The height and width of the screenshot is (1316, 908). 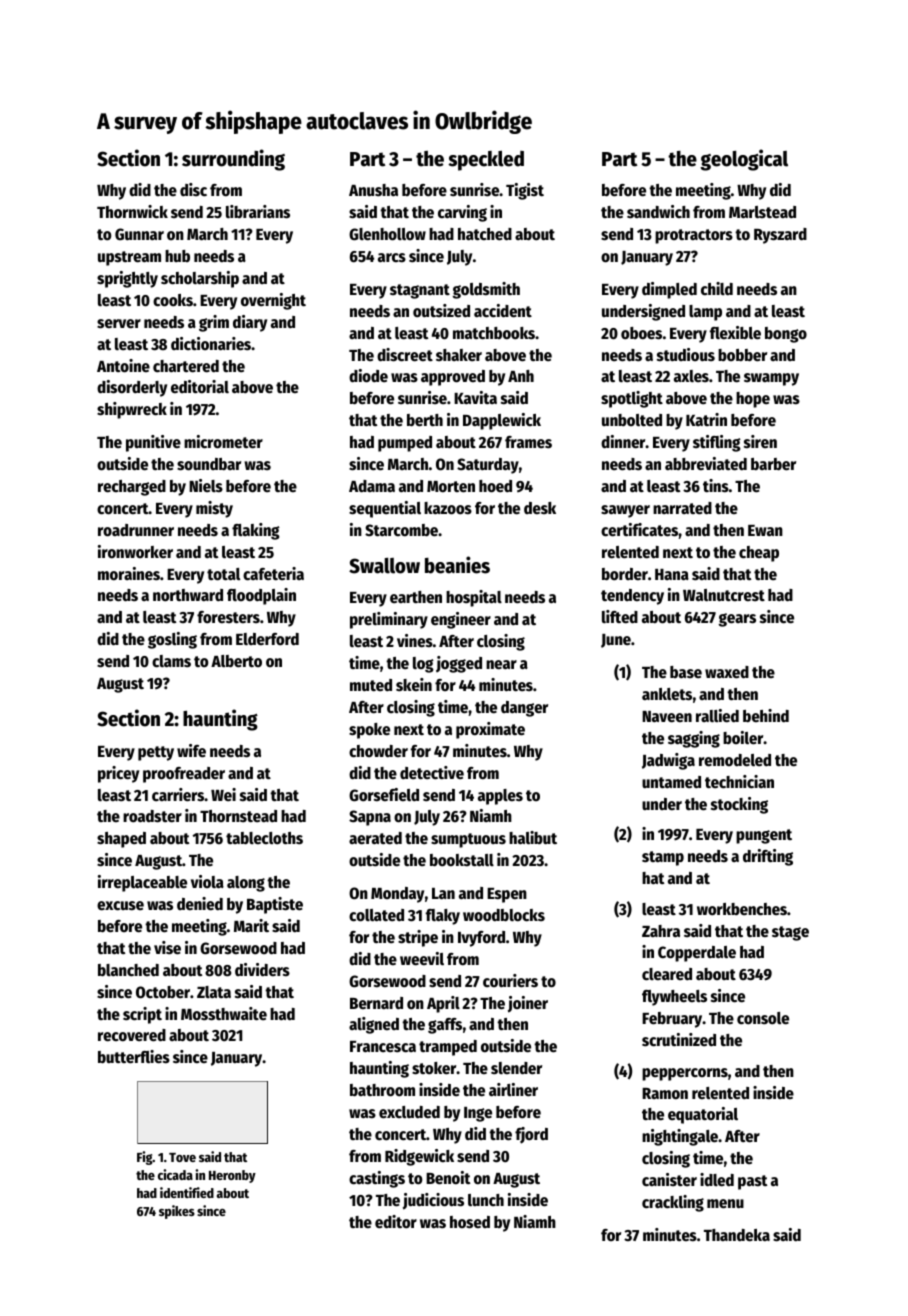 I want to click on chartered, so click(x=186, y=366).
